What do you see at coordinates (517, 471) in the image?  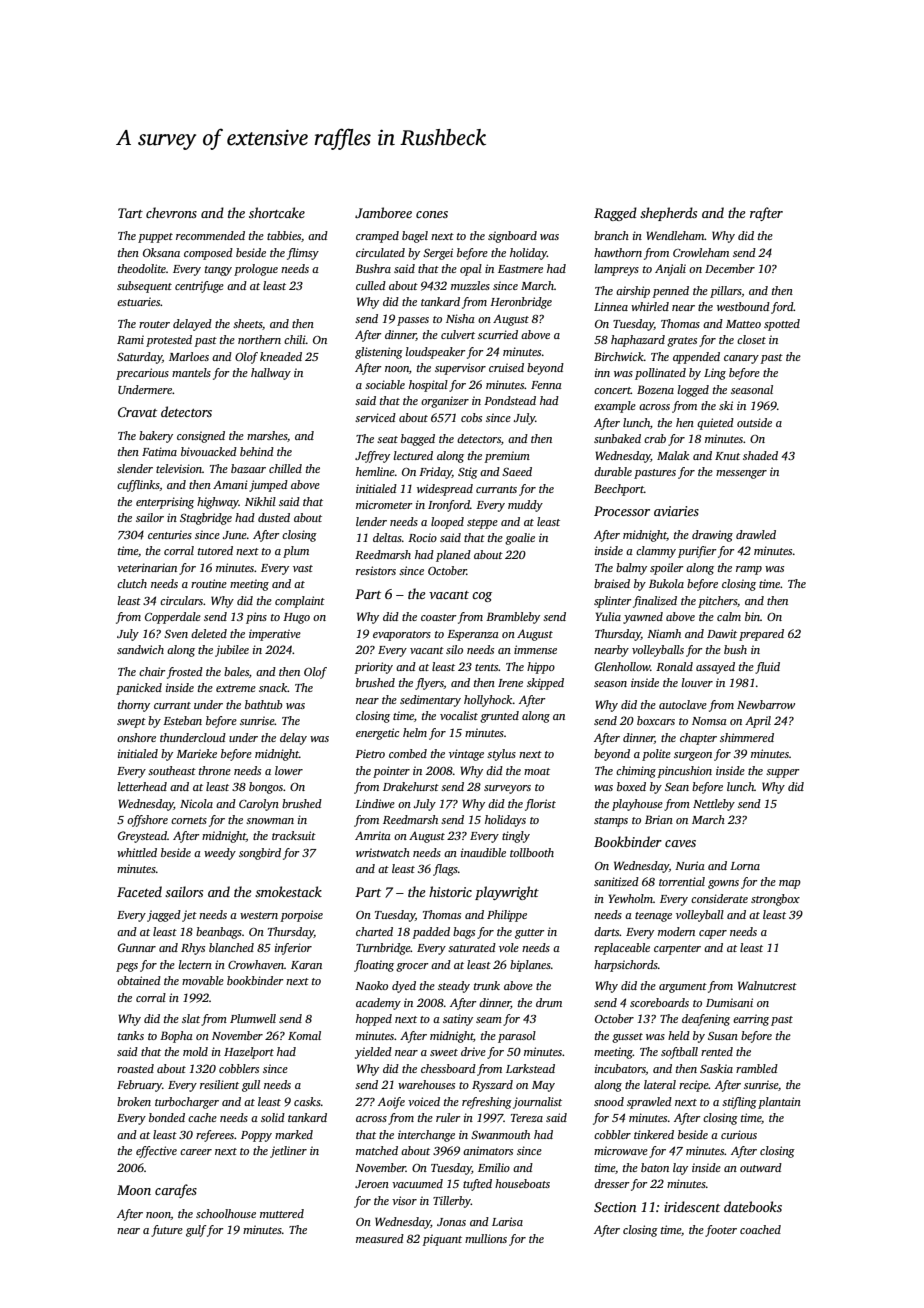 I see `Saeed` at bounding box center [517, 471].
